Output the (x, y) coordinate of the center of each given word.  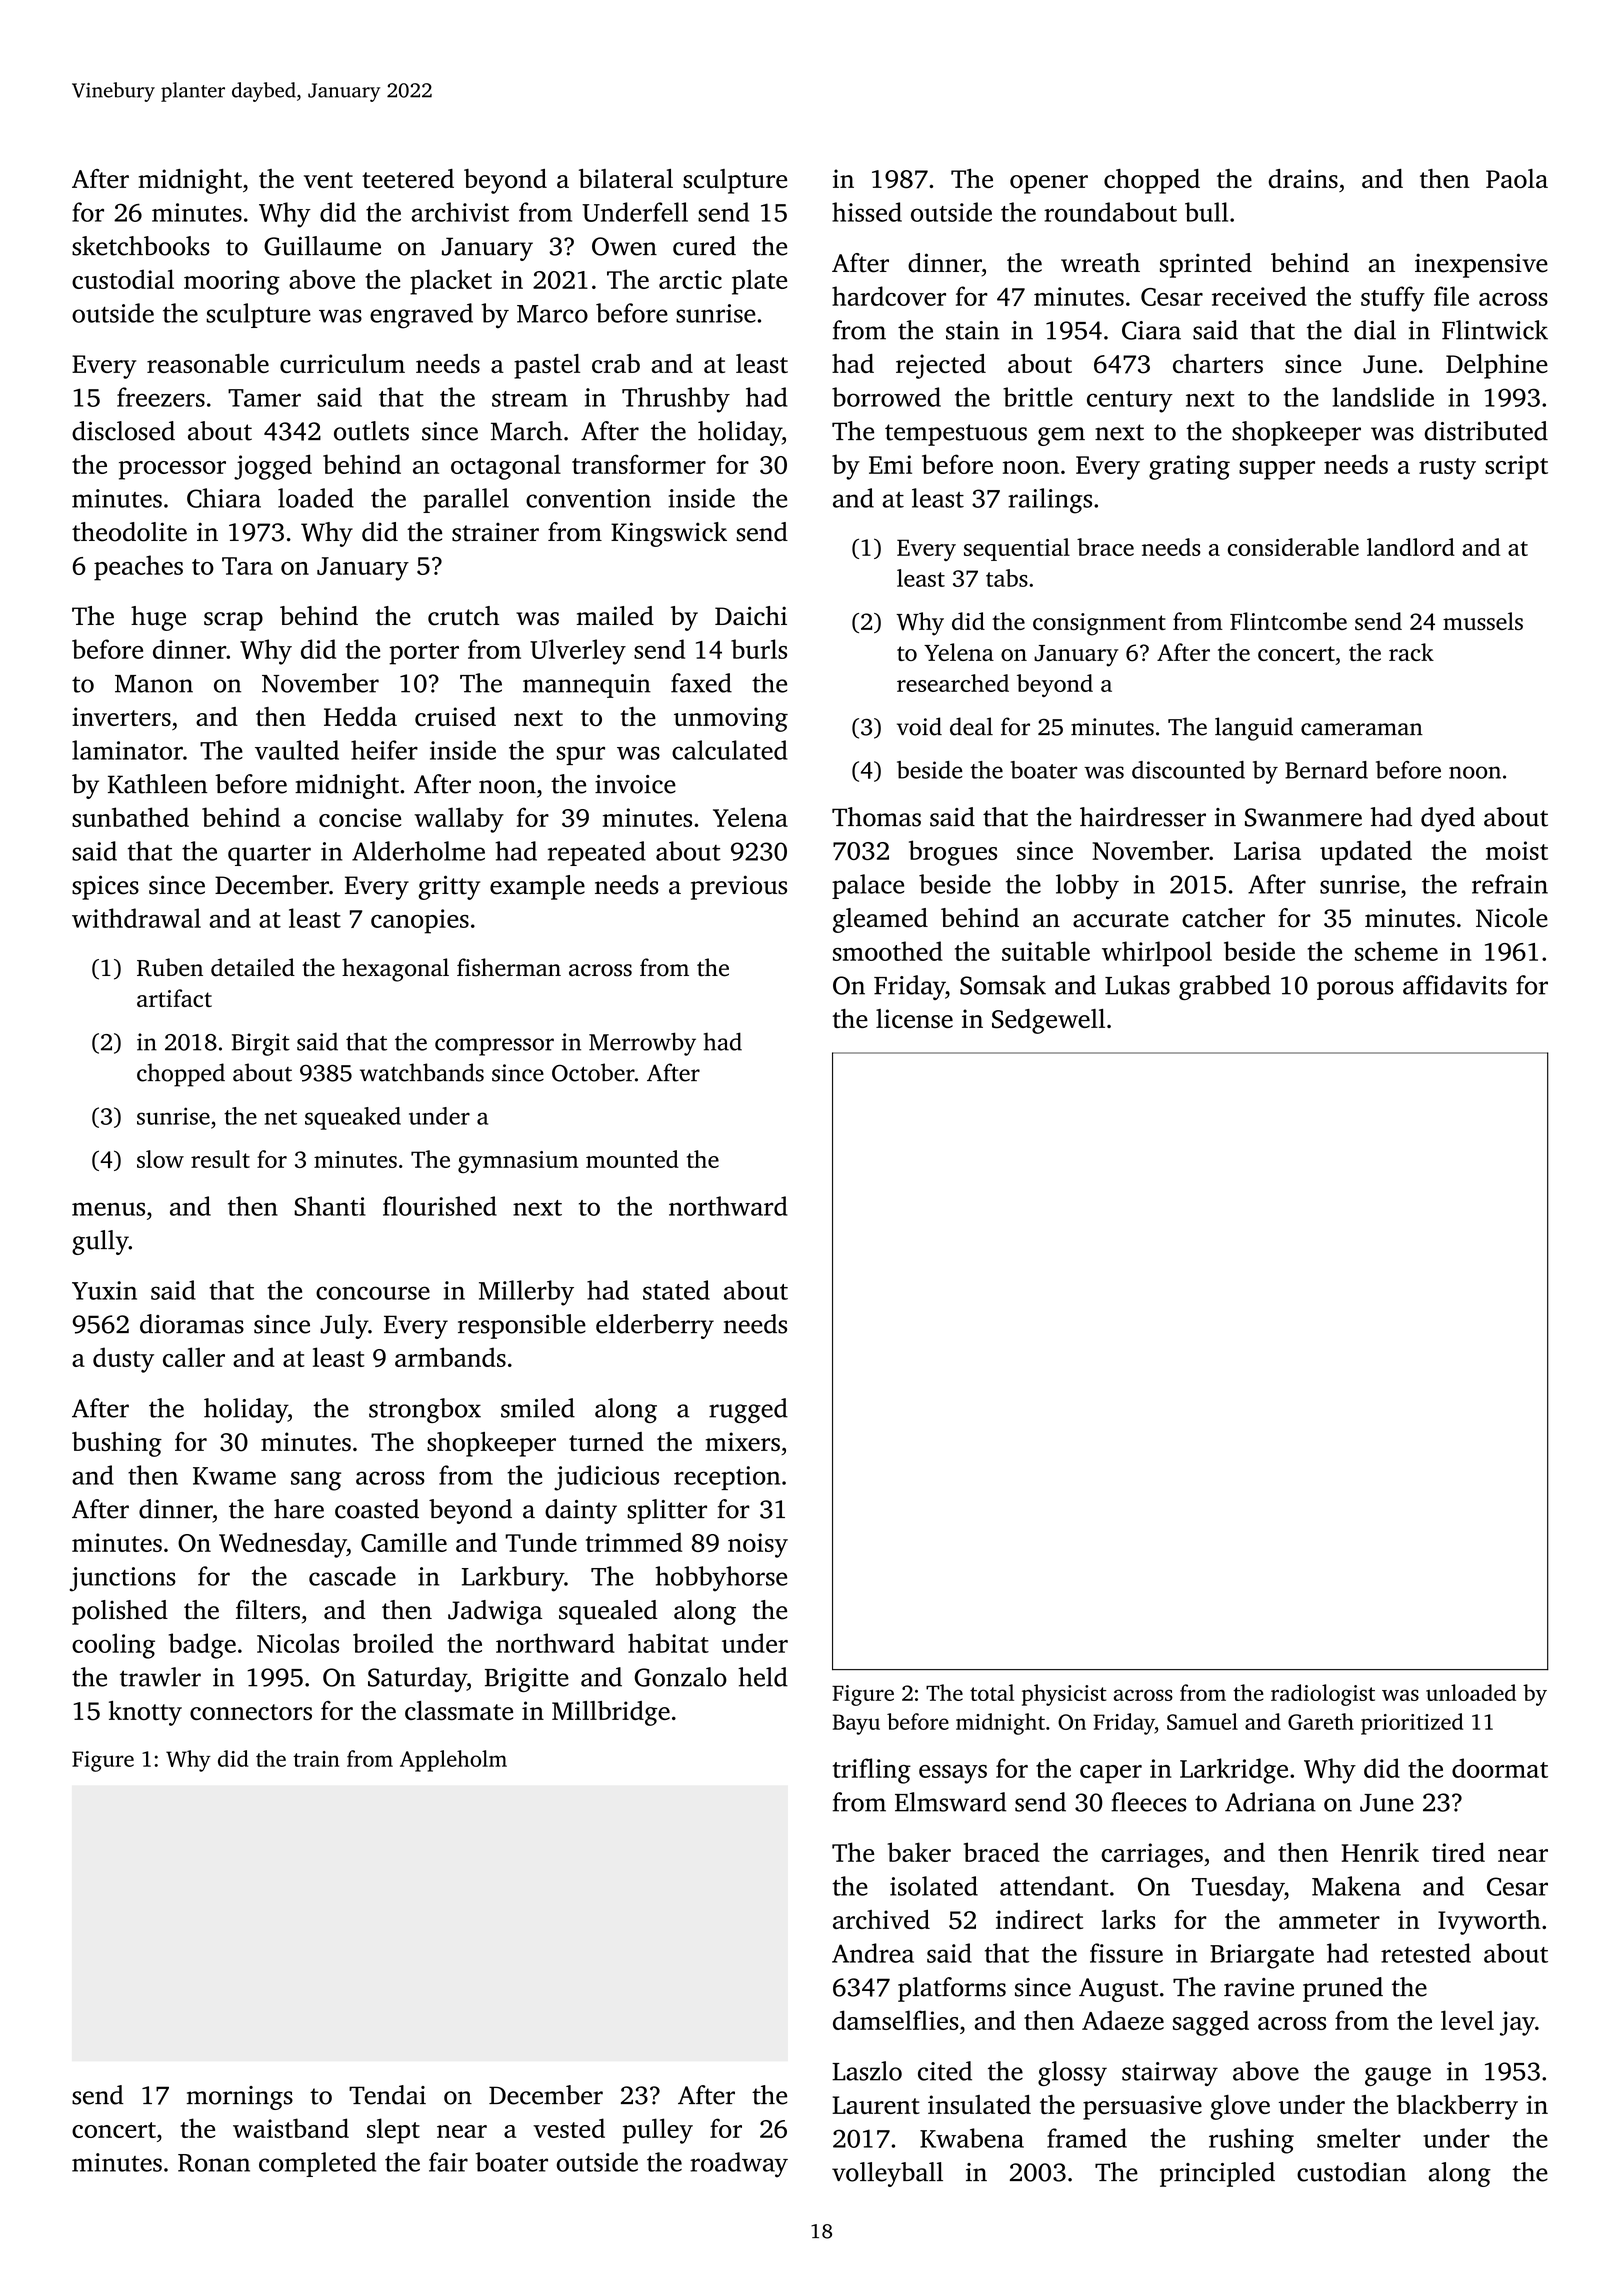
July (344, 1326)
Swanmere (1303, 817)
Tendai (387, 2095)
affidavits (1455, 985)
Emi (890, 464)
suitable (1046, 951)
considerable (1293, 547)
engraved (421, 316)
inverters (121, 716)
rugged (748, 1410)
